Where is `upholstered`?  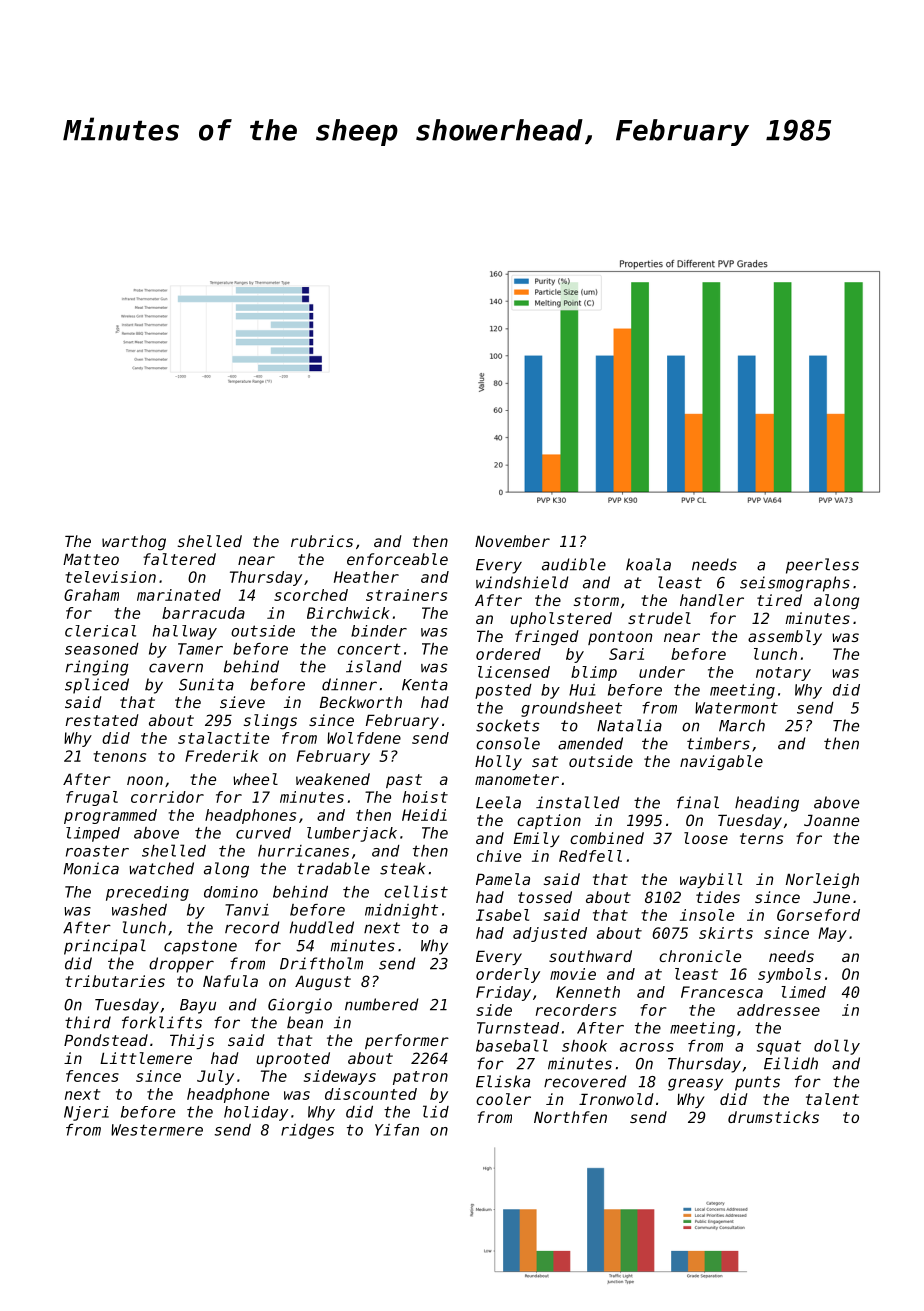
upholstered is located at coordinates (561, 619).
